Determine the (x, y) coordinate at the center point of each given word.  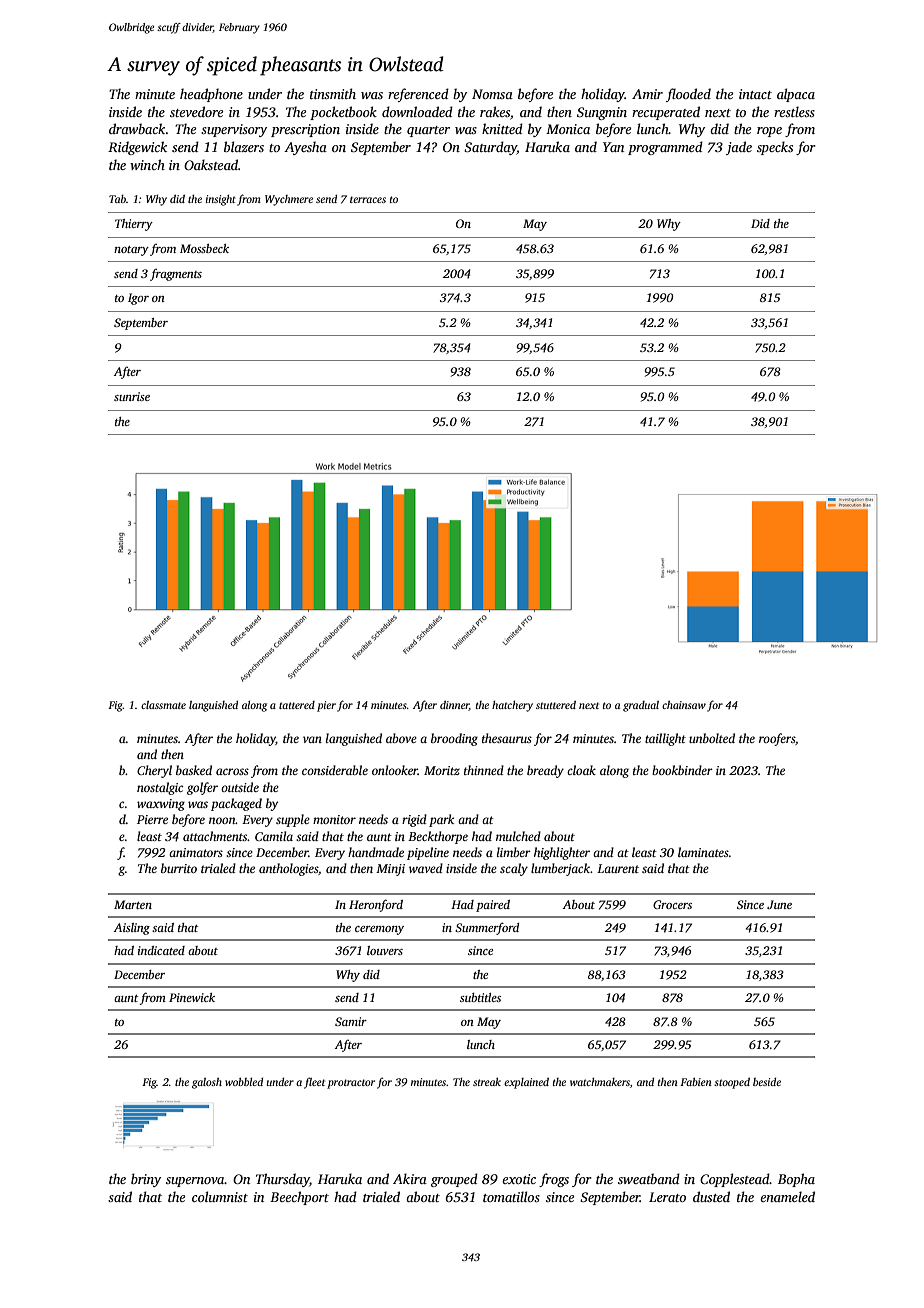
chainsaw (684, 705)
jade (739, 148)
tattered (297, 705)
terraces (368, 199)
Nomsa (492, 94)
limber (514, 852)
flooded (688, 95)
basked (194, 770)
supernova (195, 1182)
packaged (236, 804)
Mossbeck (204, 248)
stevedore (196, 111)
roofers (777, 739)
